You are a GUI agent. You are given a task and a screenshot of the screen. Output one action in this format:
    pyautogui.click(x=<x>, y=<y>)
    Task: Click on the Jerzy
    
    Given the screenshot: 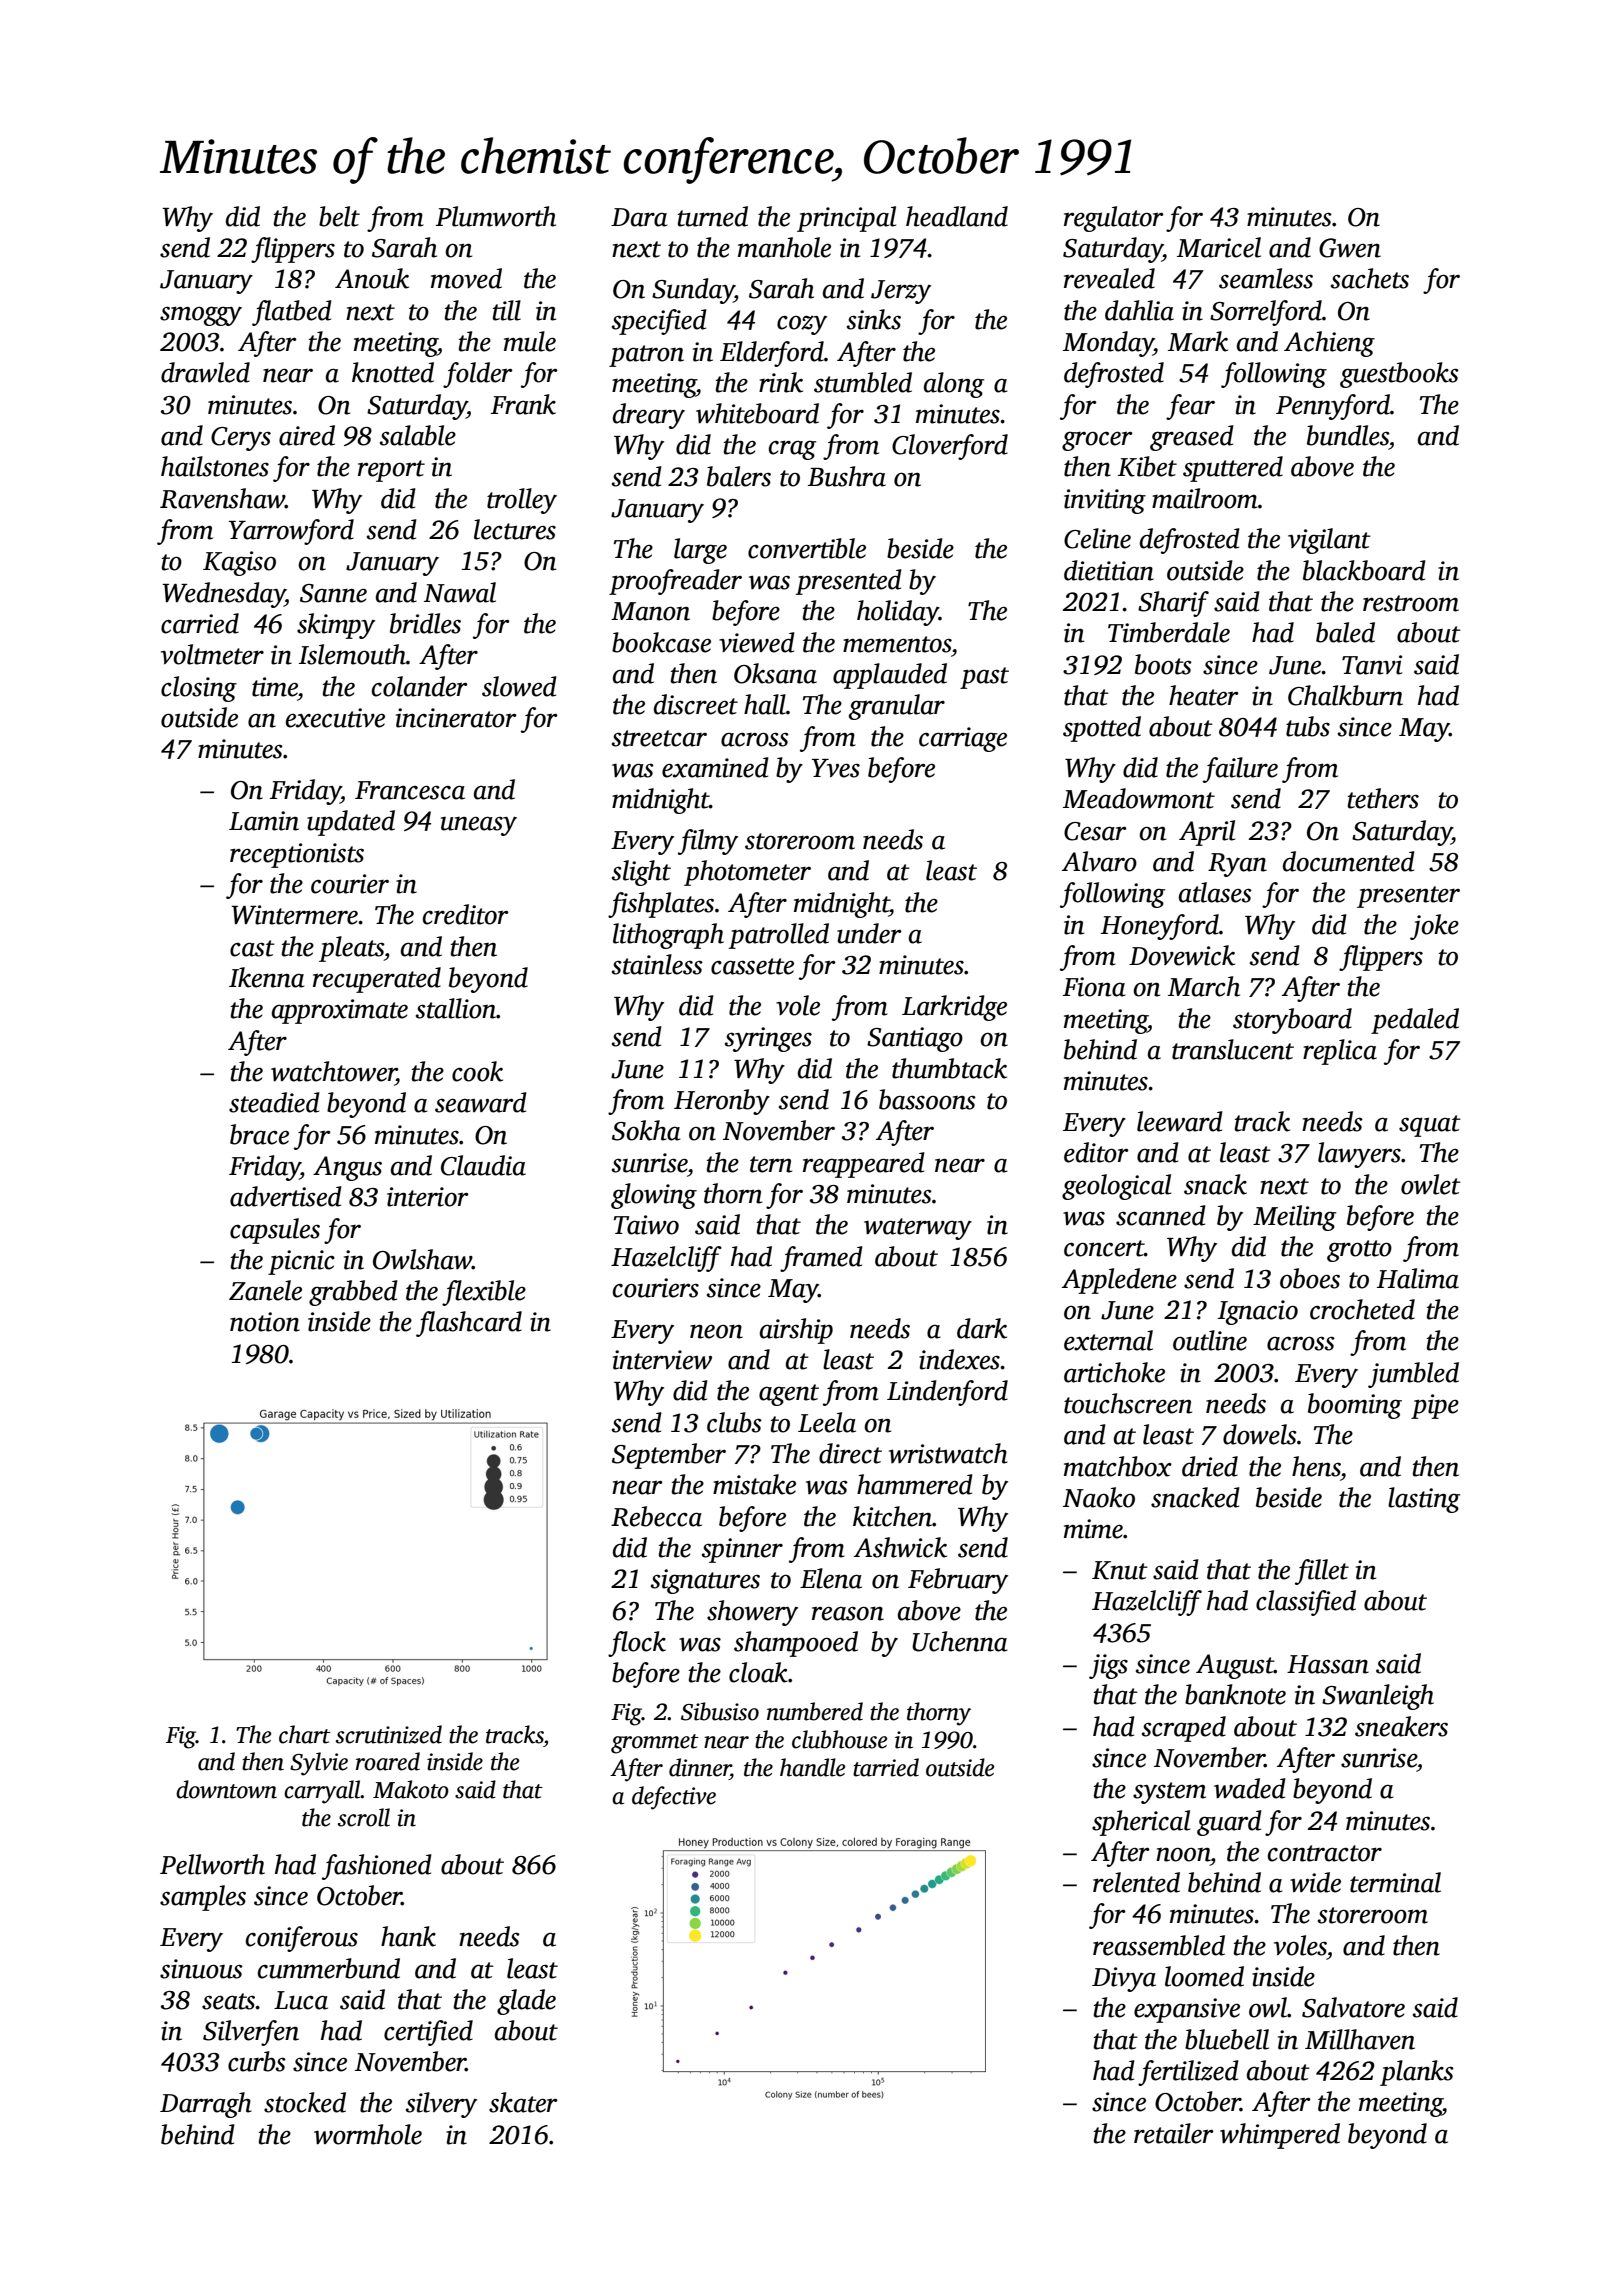 What is the action you would take?
    pyautogui.click(x=901, y=292)
